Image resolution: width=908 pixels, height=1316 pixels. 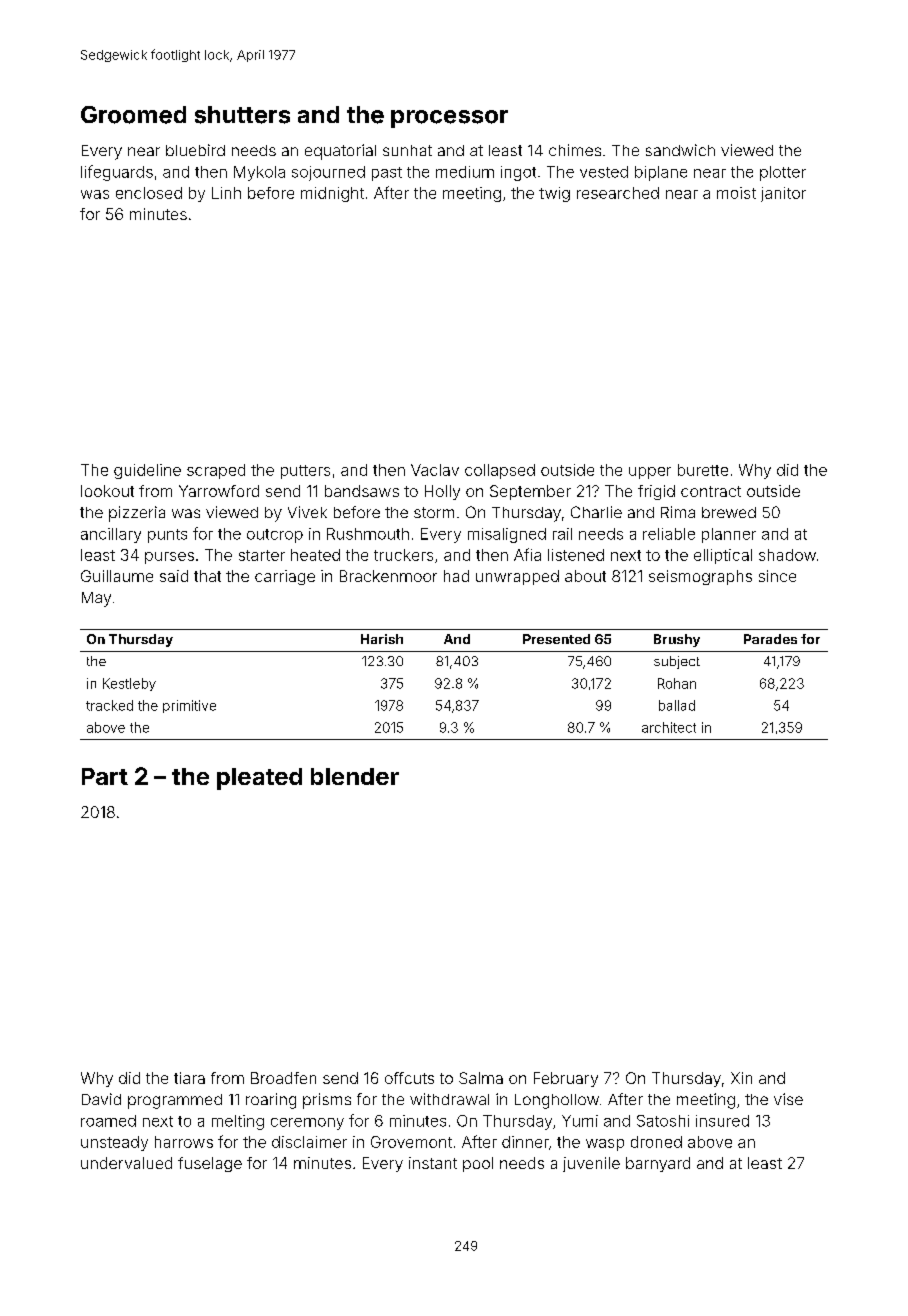 What do you see at coordinates (283, 1078) in the document?
I see `Broadfen` at bounding box center [283, 1078].
